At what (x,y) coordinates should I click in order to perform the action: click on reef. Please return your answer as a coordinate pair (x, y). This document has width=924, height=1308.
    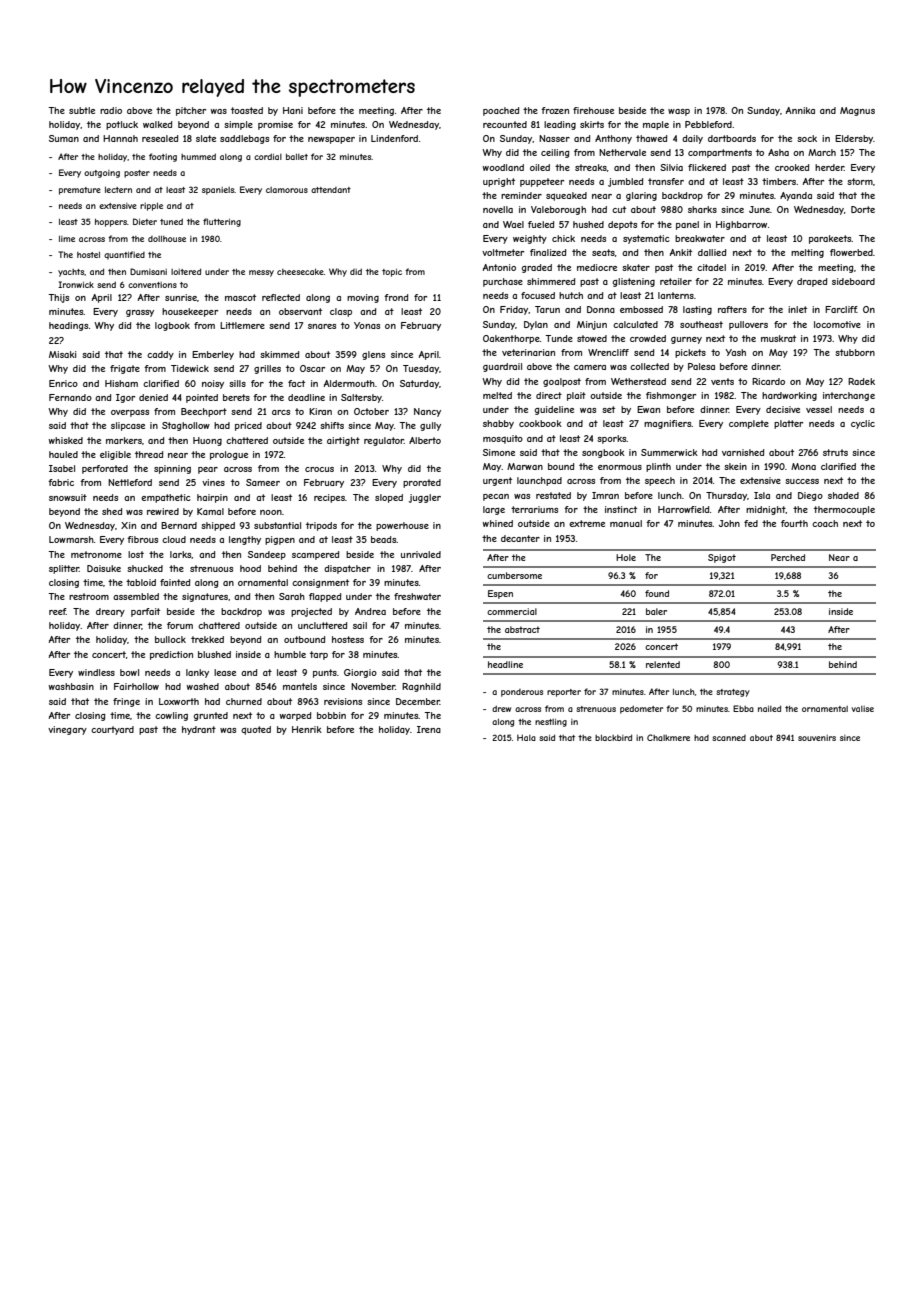
    Looking at the image, I should click on (57, 611).
